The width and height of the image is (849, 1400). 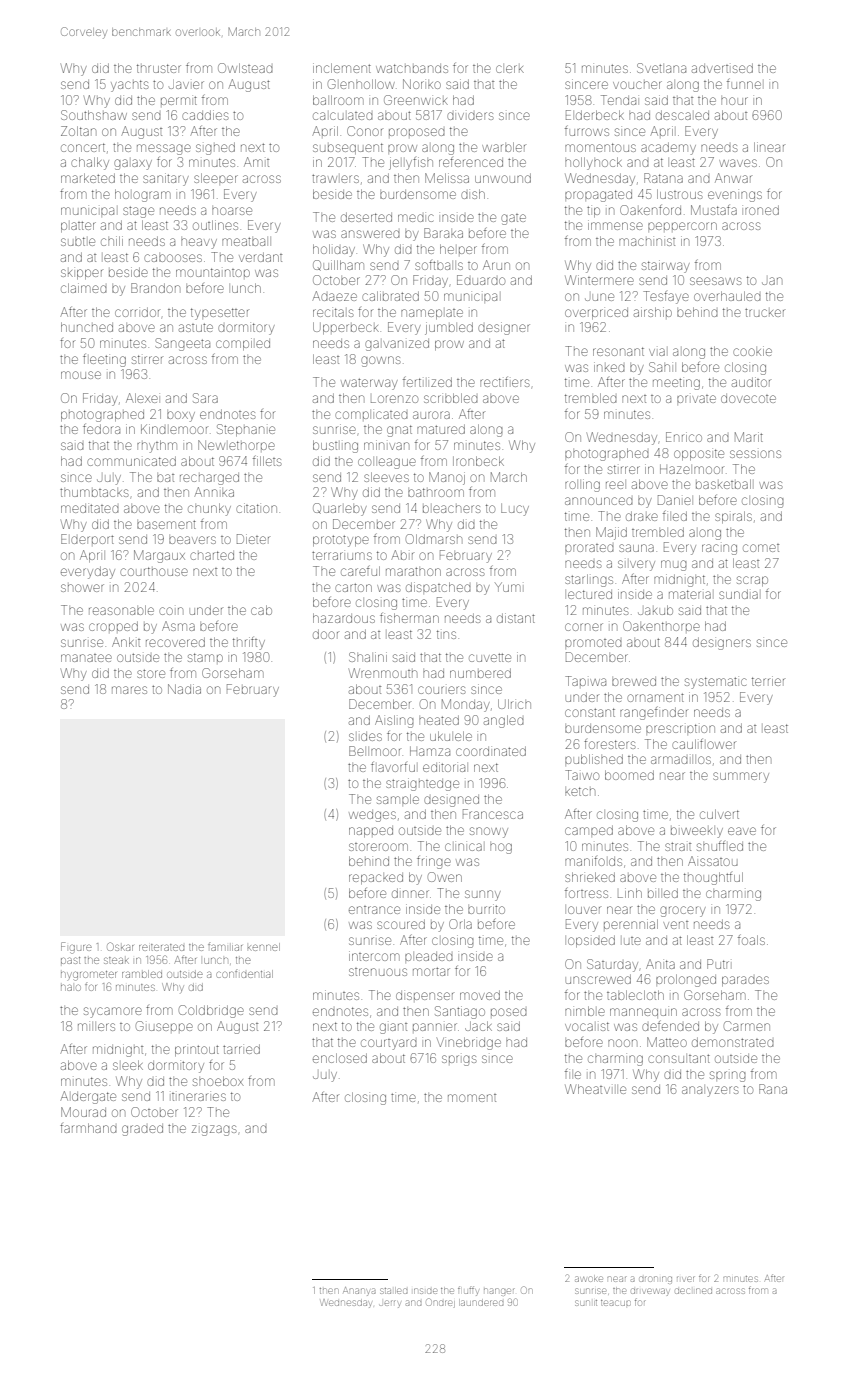 I want to click on sundial, so click(x=738, y=594).
